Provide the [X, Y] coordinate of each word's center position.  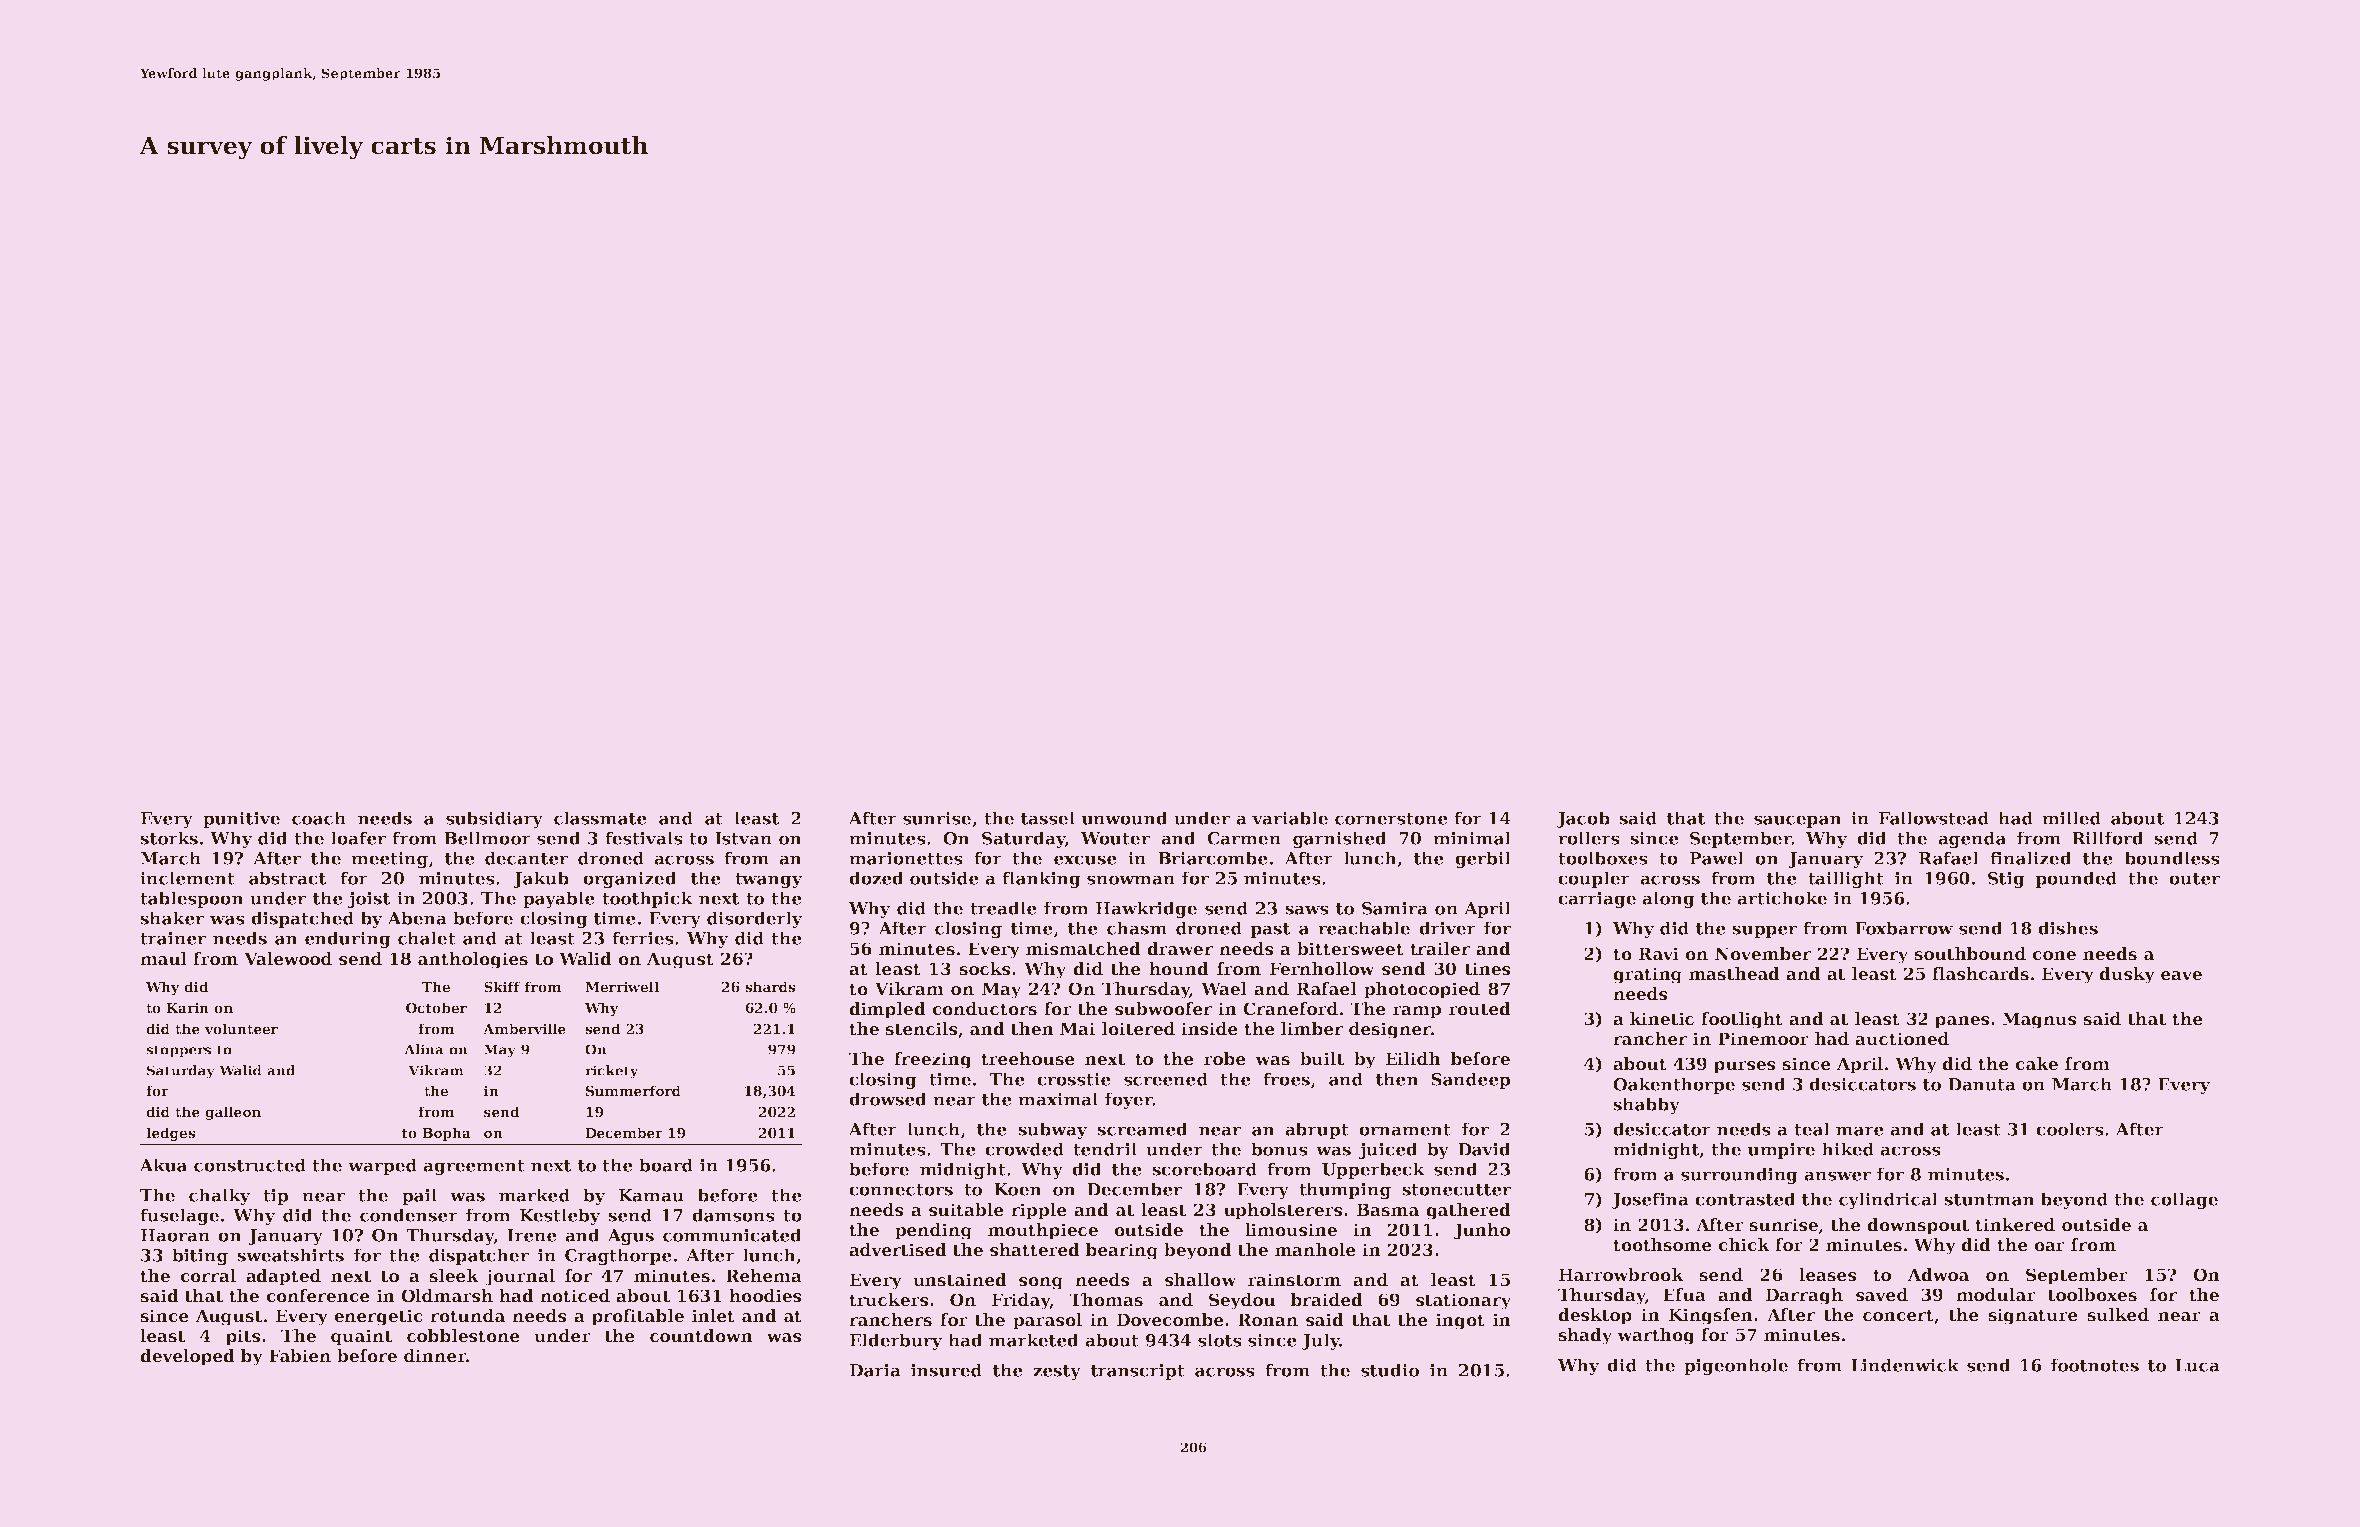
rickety [612, 1072]
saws [1307, 910]
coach [319, 818]
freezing [933, 1060]
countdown [701, 1336]
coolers [2070, 1129]
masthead [1734, 974]
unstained [960, 1280]
